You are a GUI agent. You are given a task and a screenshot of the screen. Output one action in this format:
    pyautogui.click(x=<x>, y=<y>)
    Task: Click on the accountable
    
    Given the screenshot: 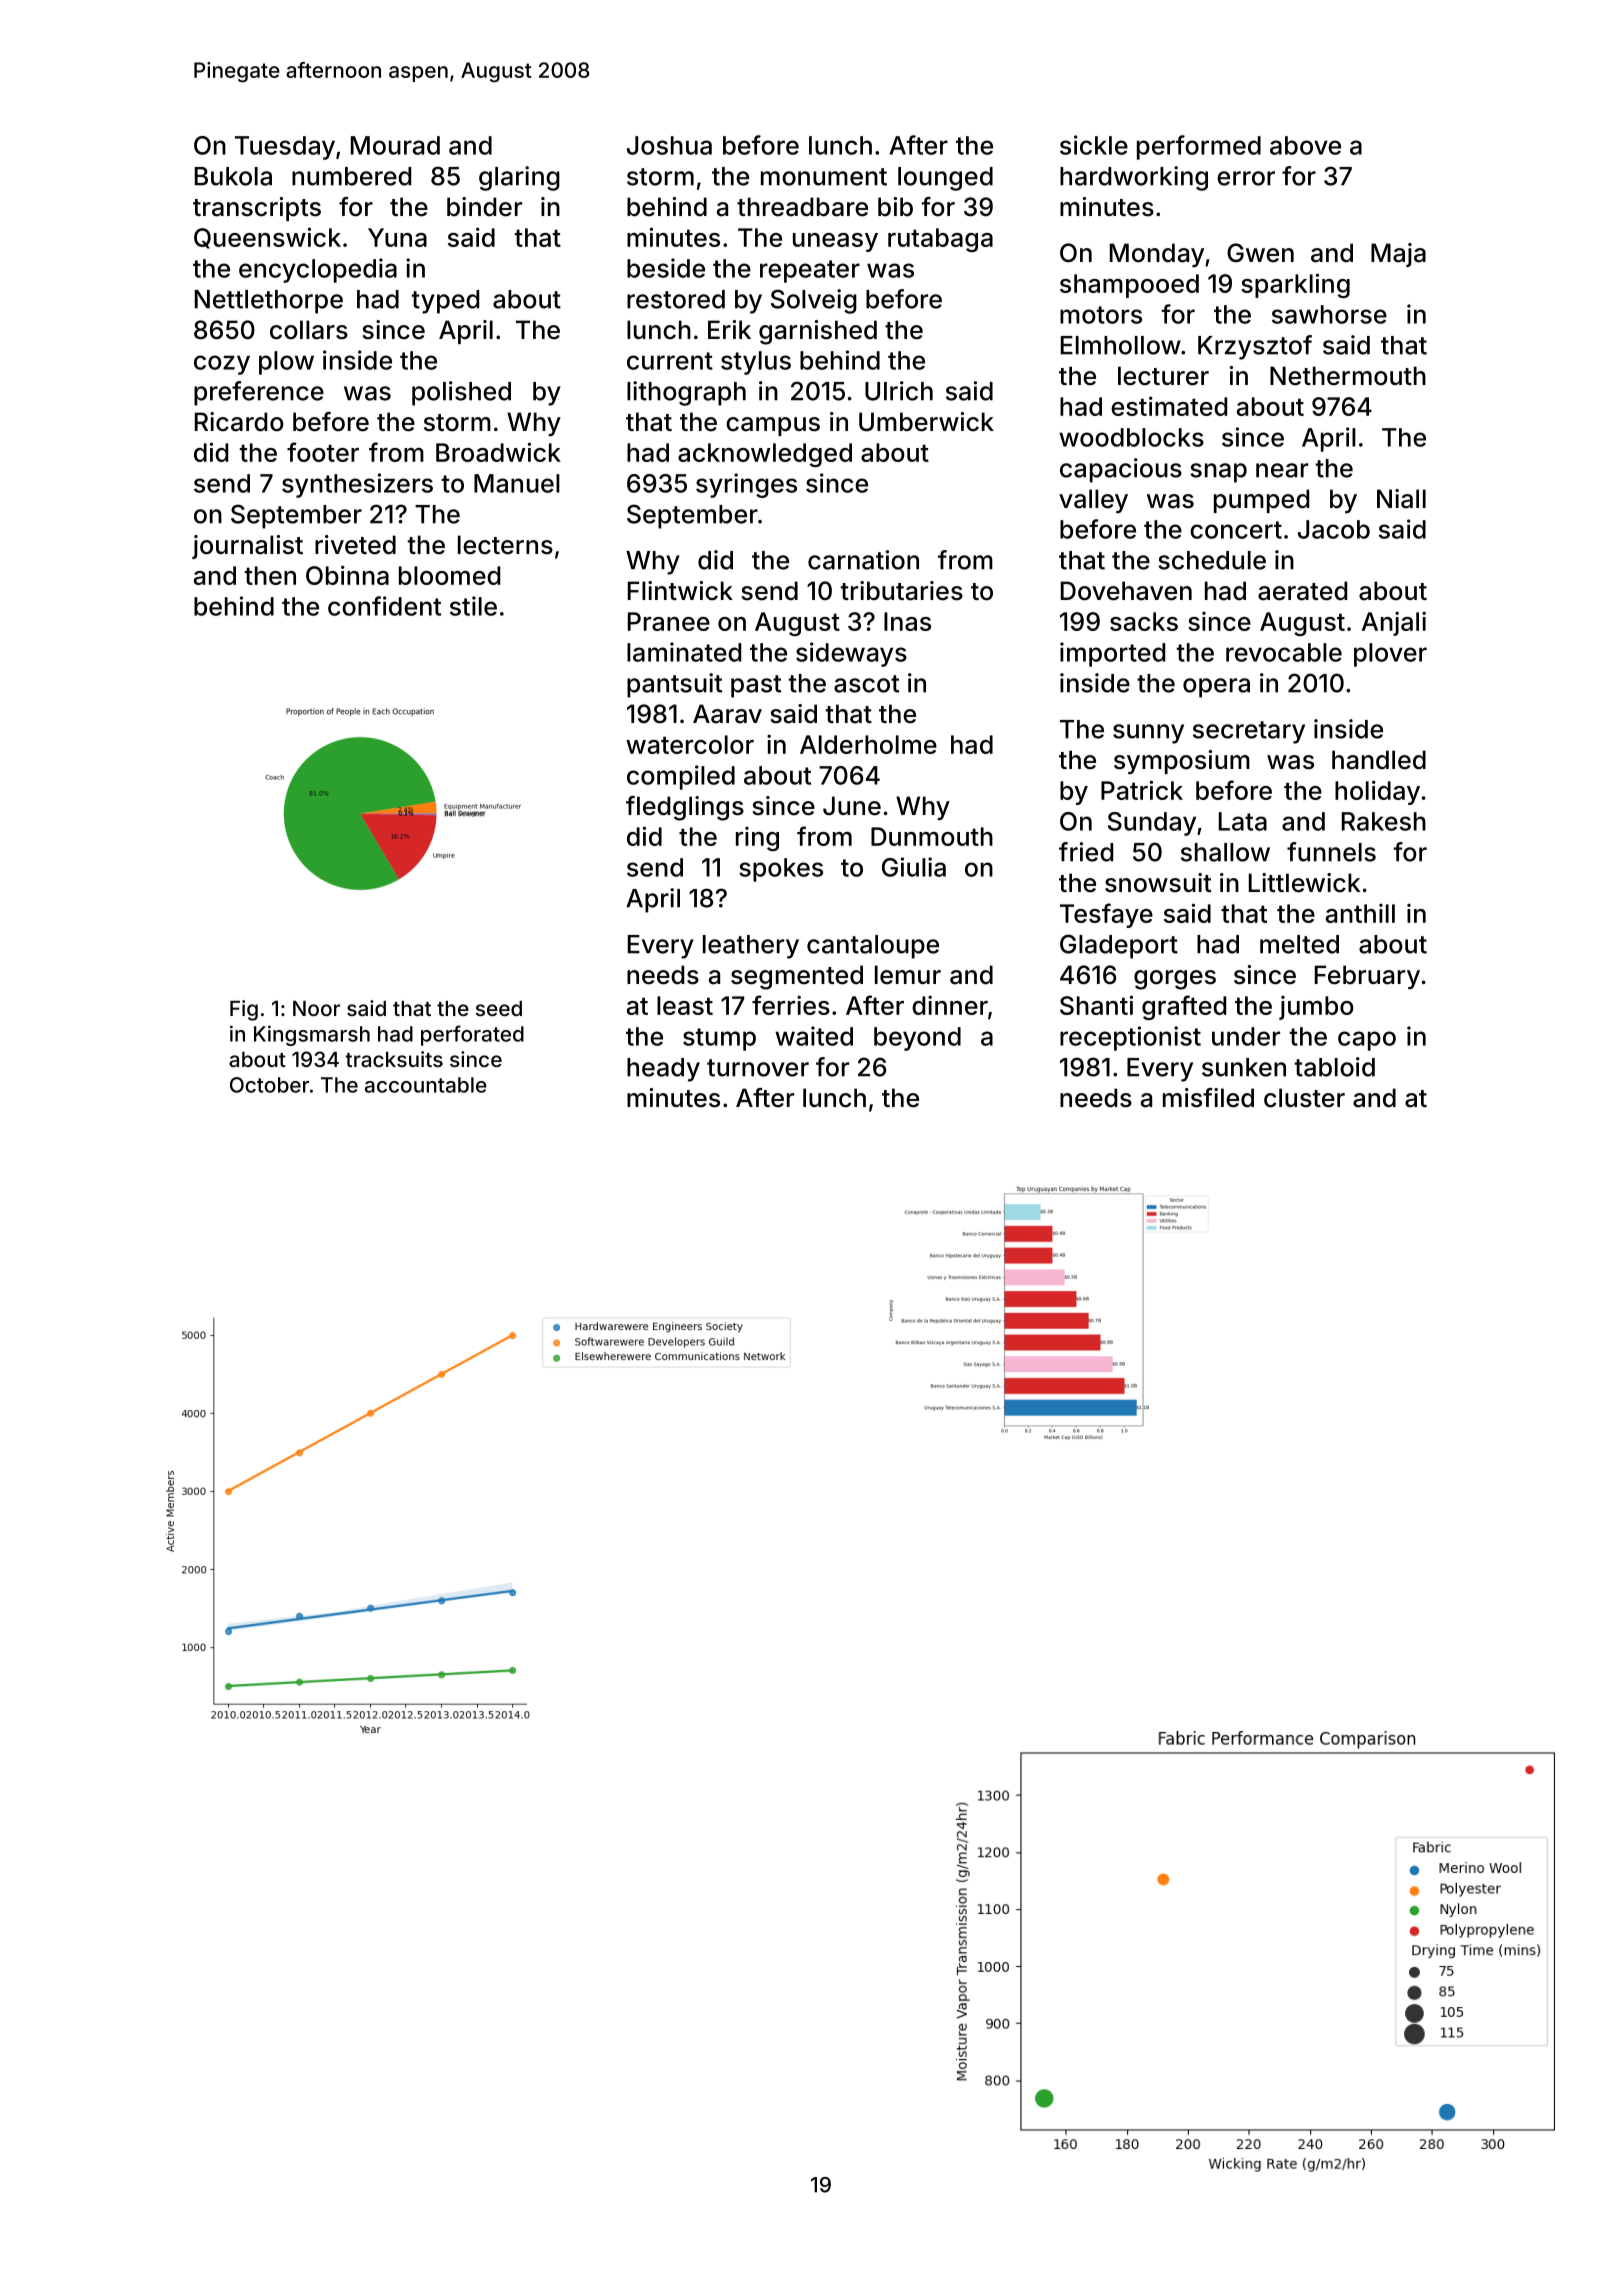 What is the action you would take?
    pyautogui.click(x=426, y=1085)
